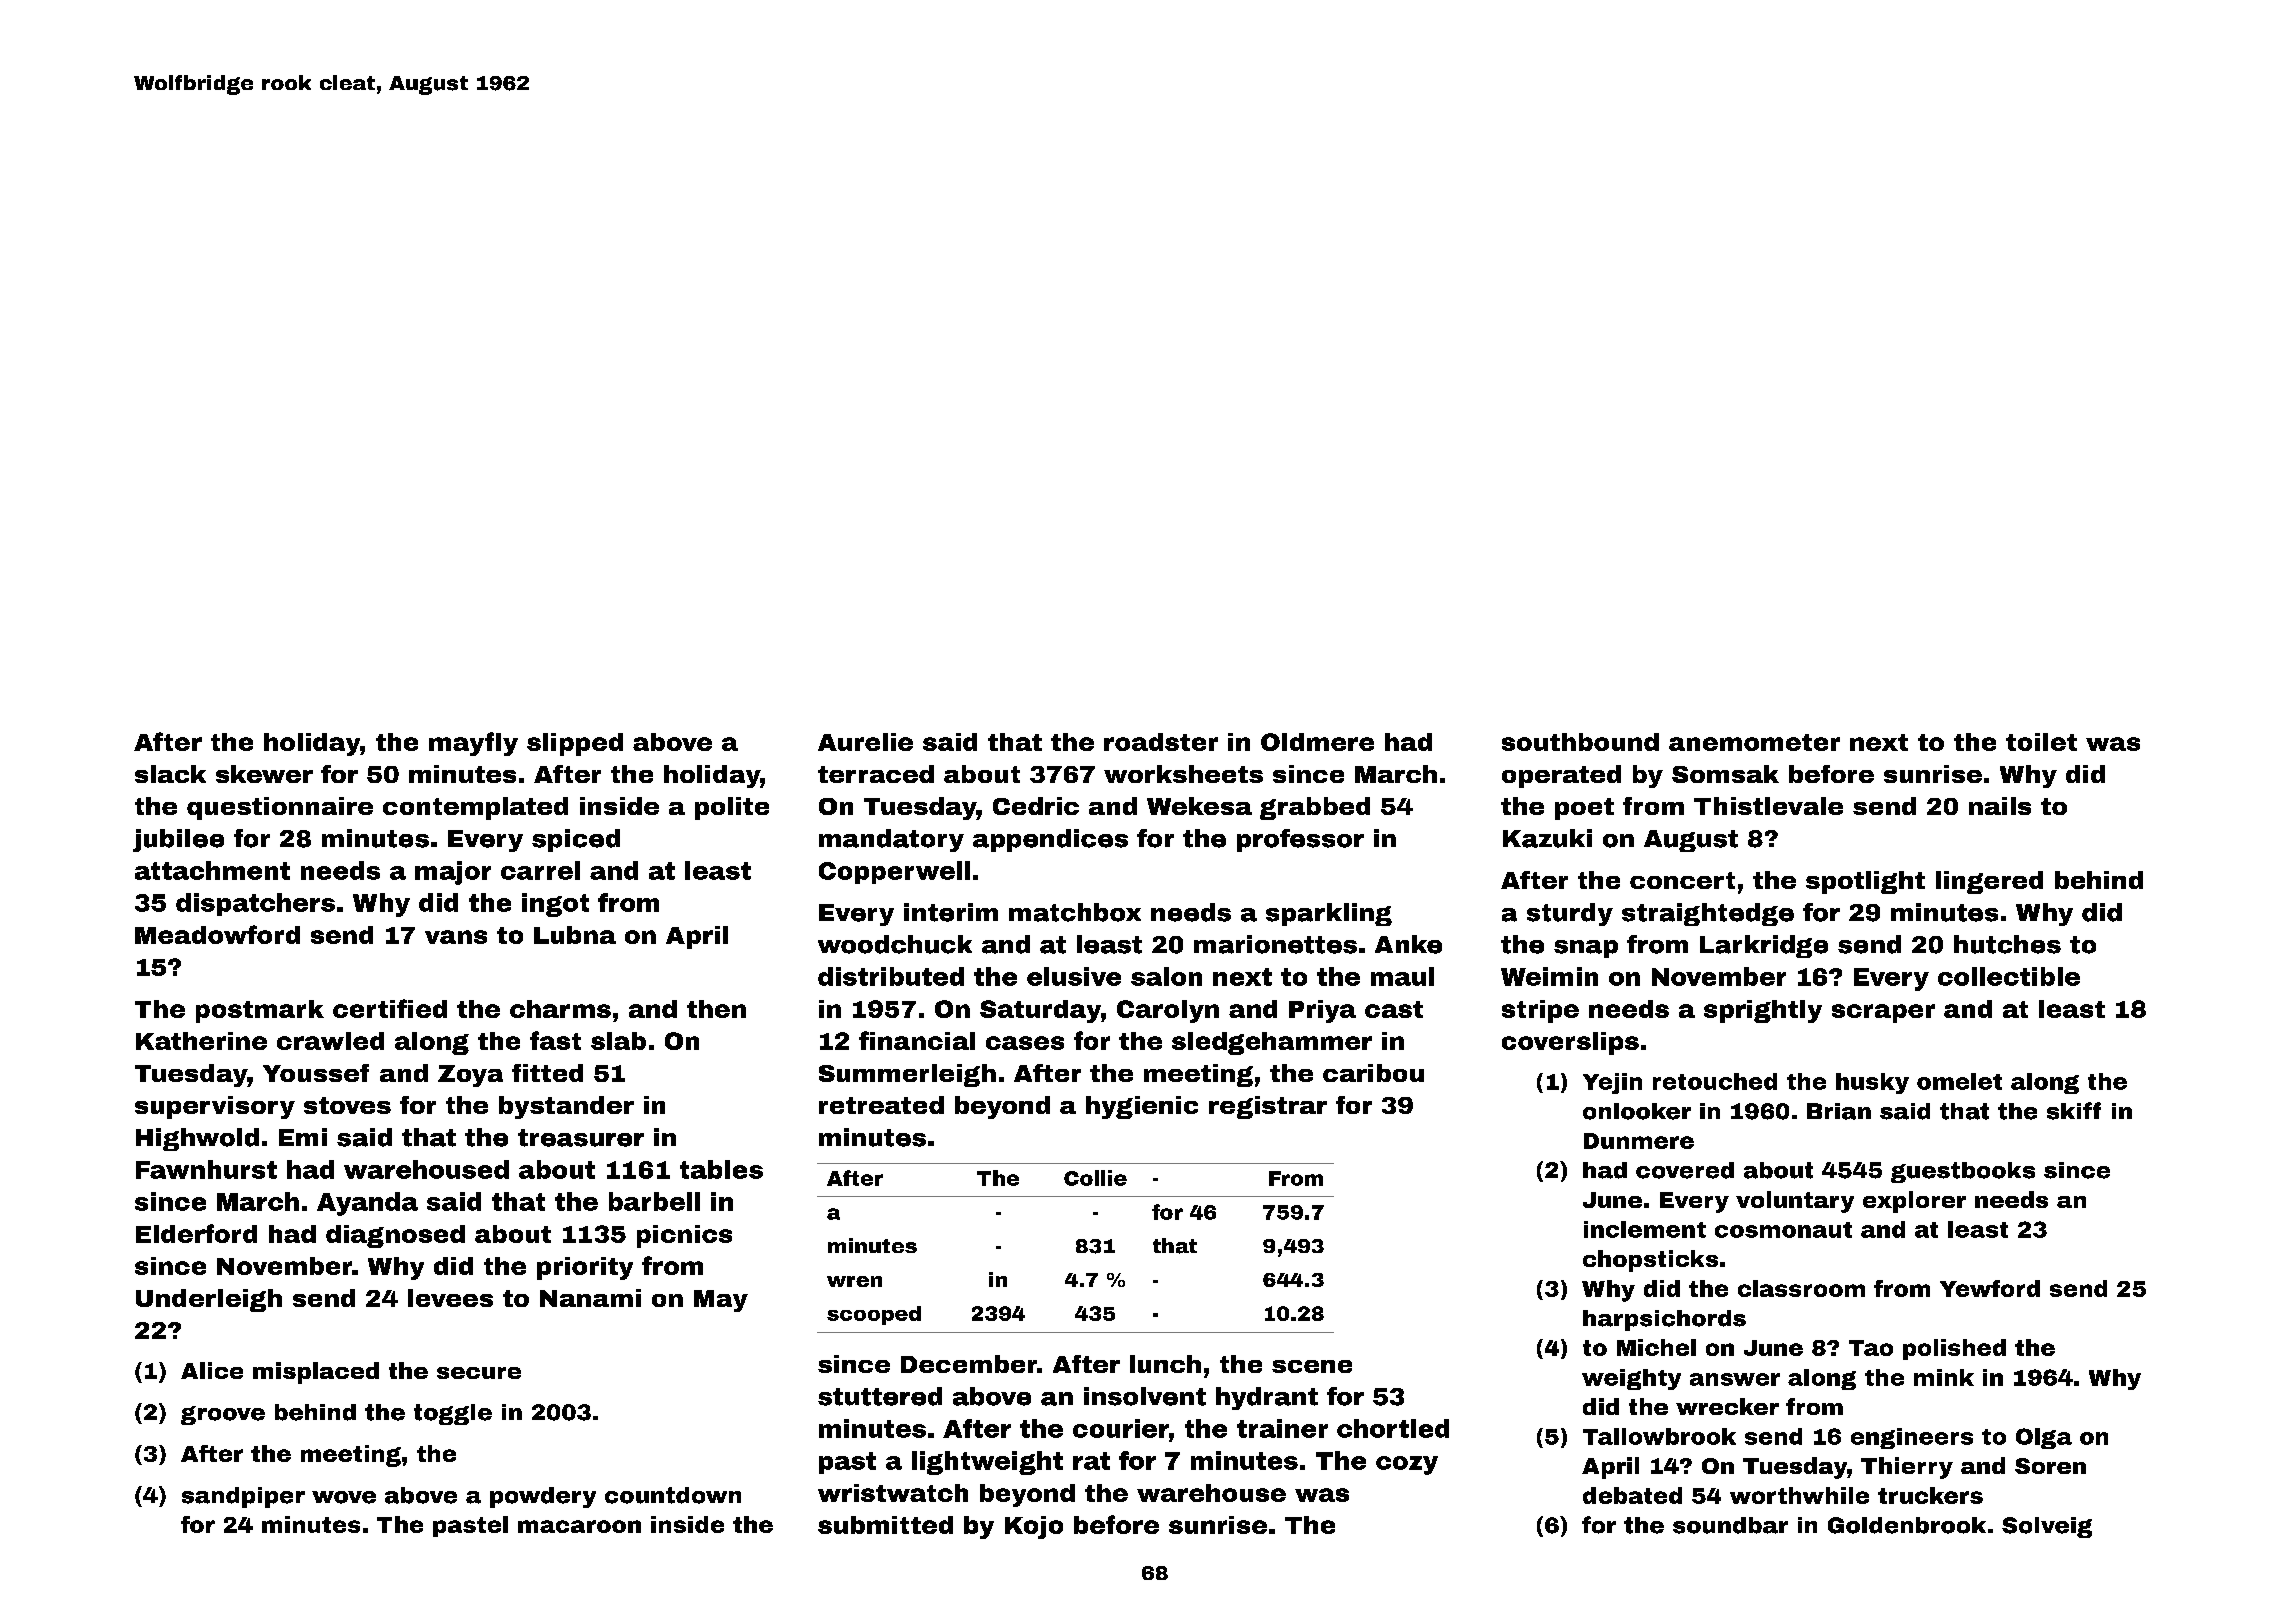 The height and width of the screenshot is (1614, 2282). What do you see at coordinates (579, 1526) in the screenshot?
I see `macaroon` at bounding box center [579, 1526].
